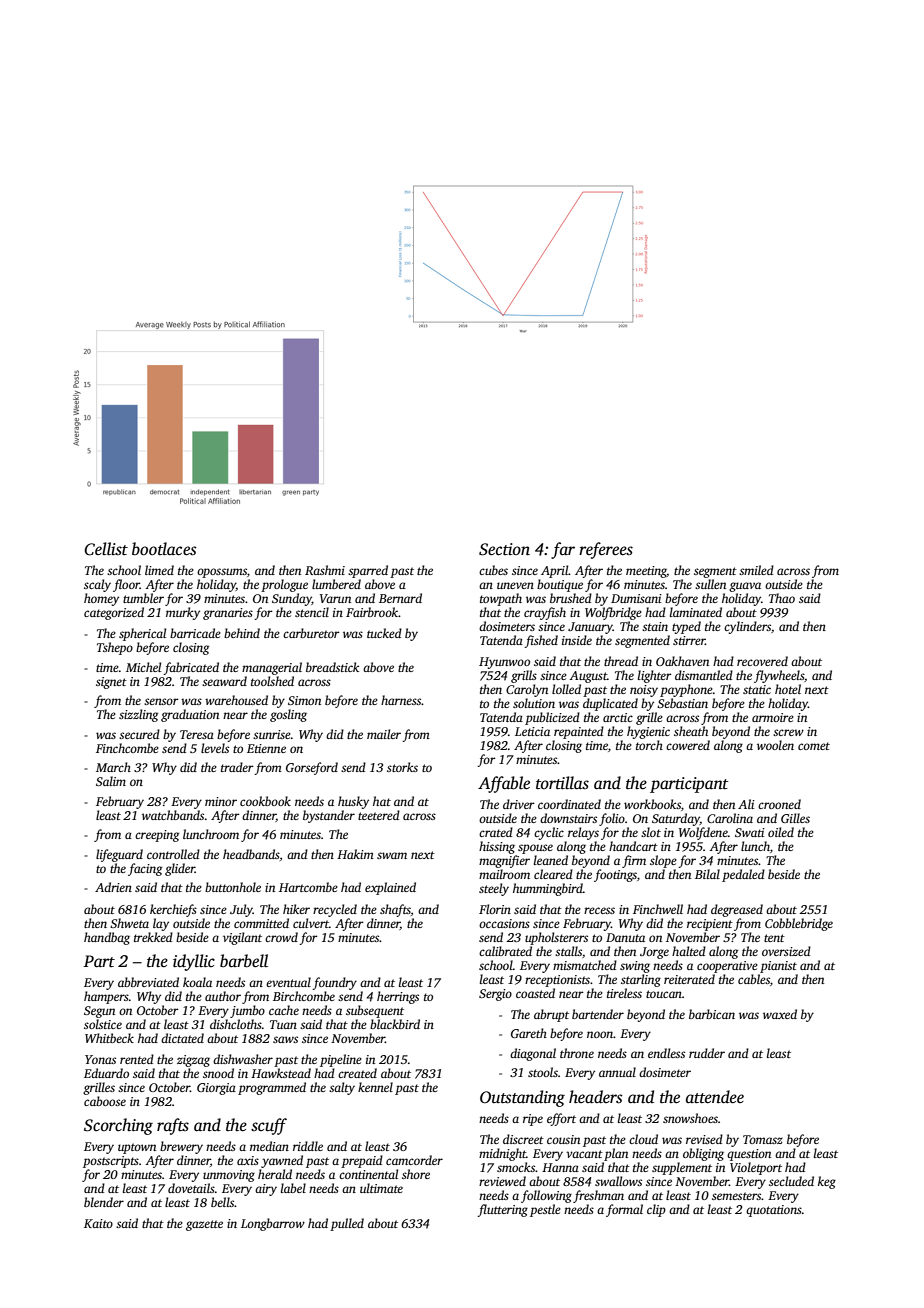  Describe the element at coordinates (368, 1174) in the document. I see `continental` at that location.
